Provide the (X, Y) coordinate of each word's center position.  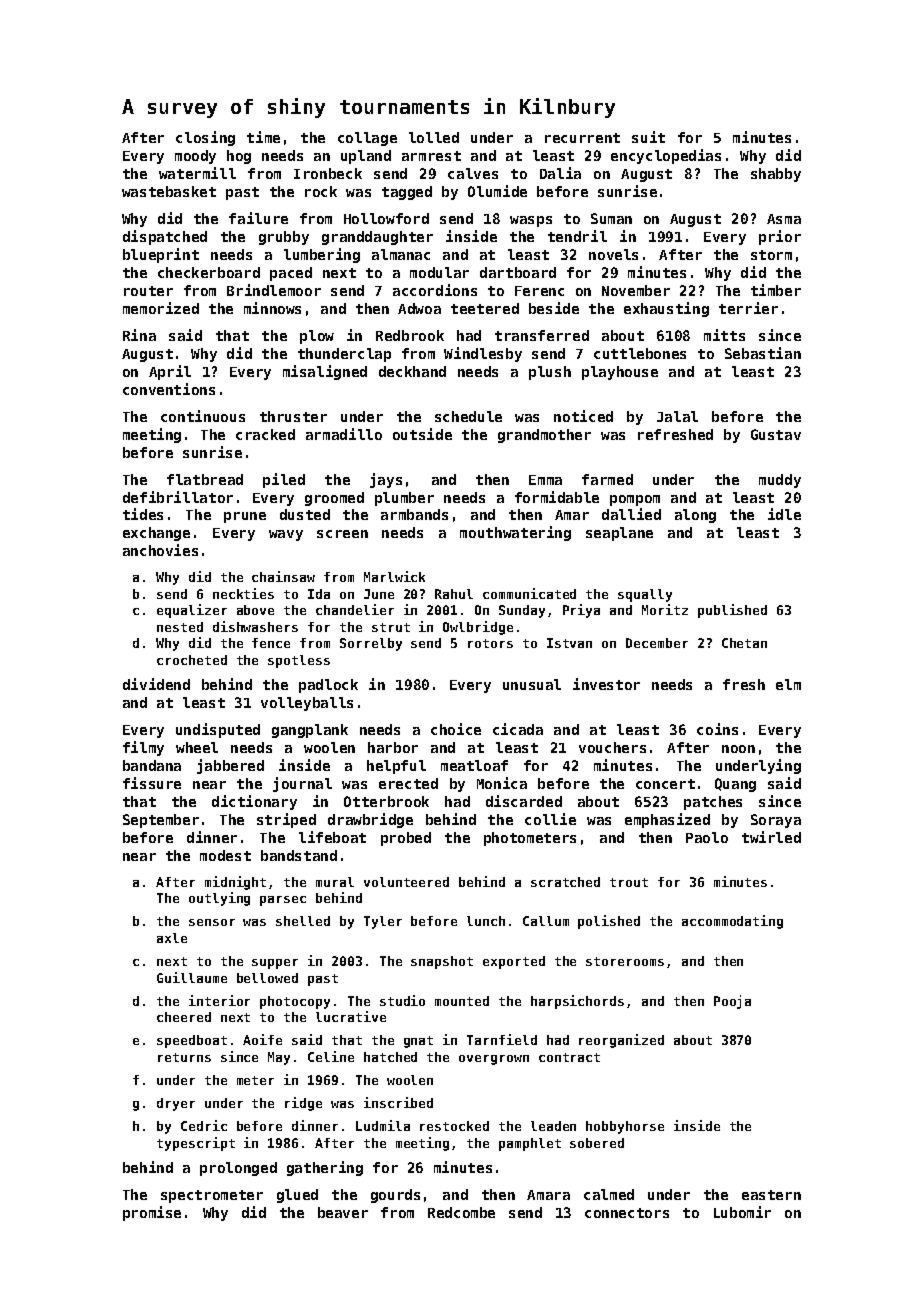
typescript (196, 1144)
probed (406, 839)
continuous (203, 416)
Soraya (776, 821)
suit (648, 137)
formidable (557, 497)
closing (205, 138)
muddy (780, 481)
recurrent (582, 138)
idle (784, 514)
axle (172, 938)
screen (342, 534)
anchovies (160, 550)
